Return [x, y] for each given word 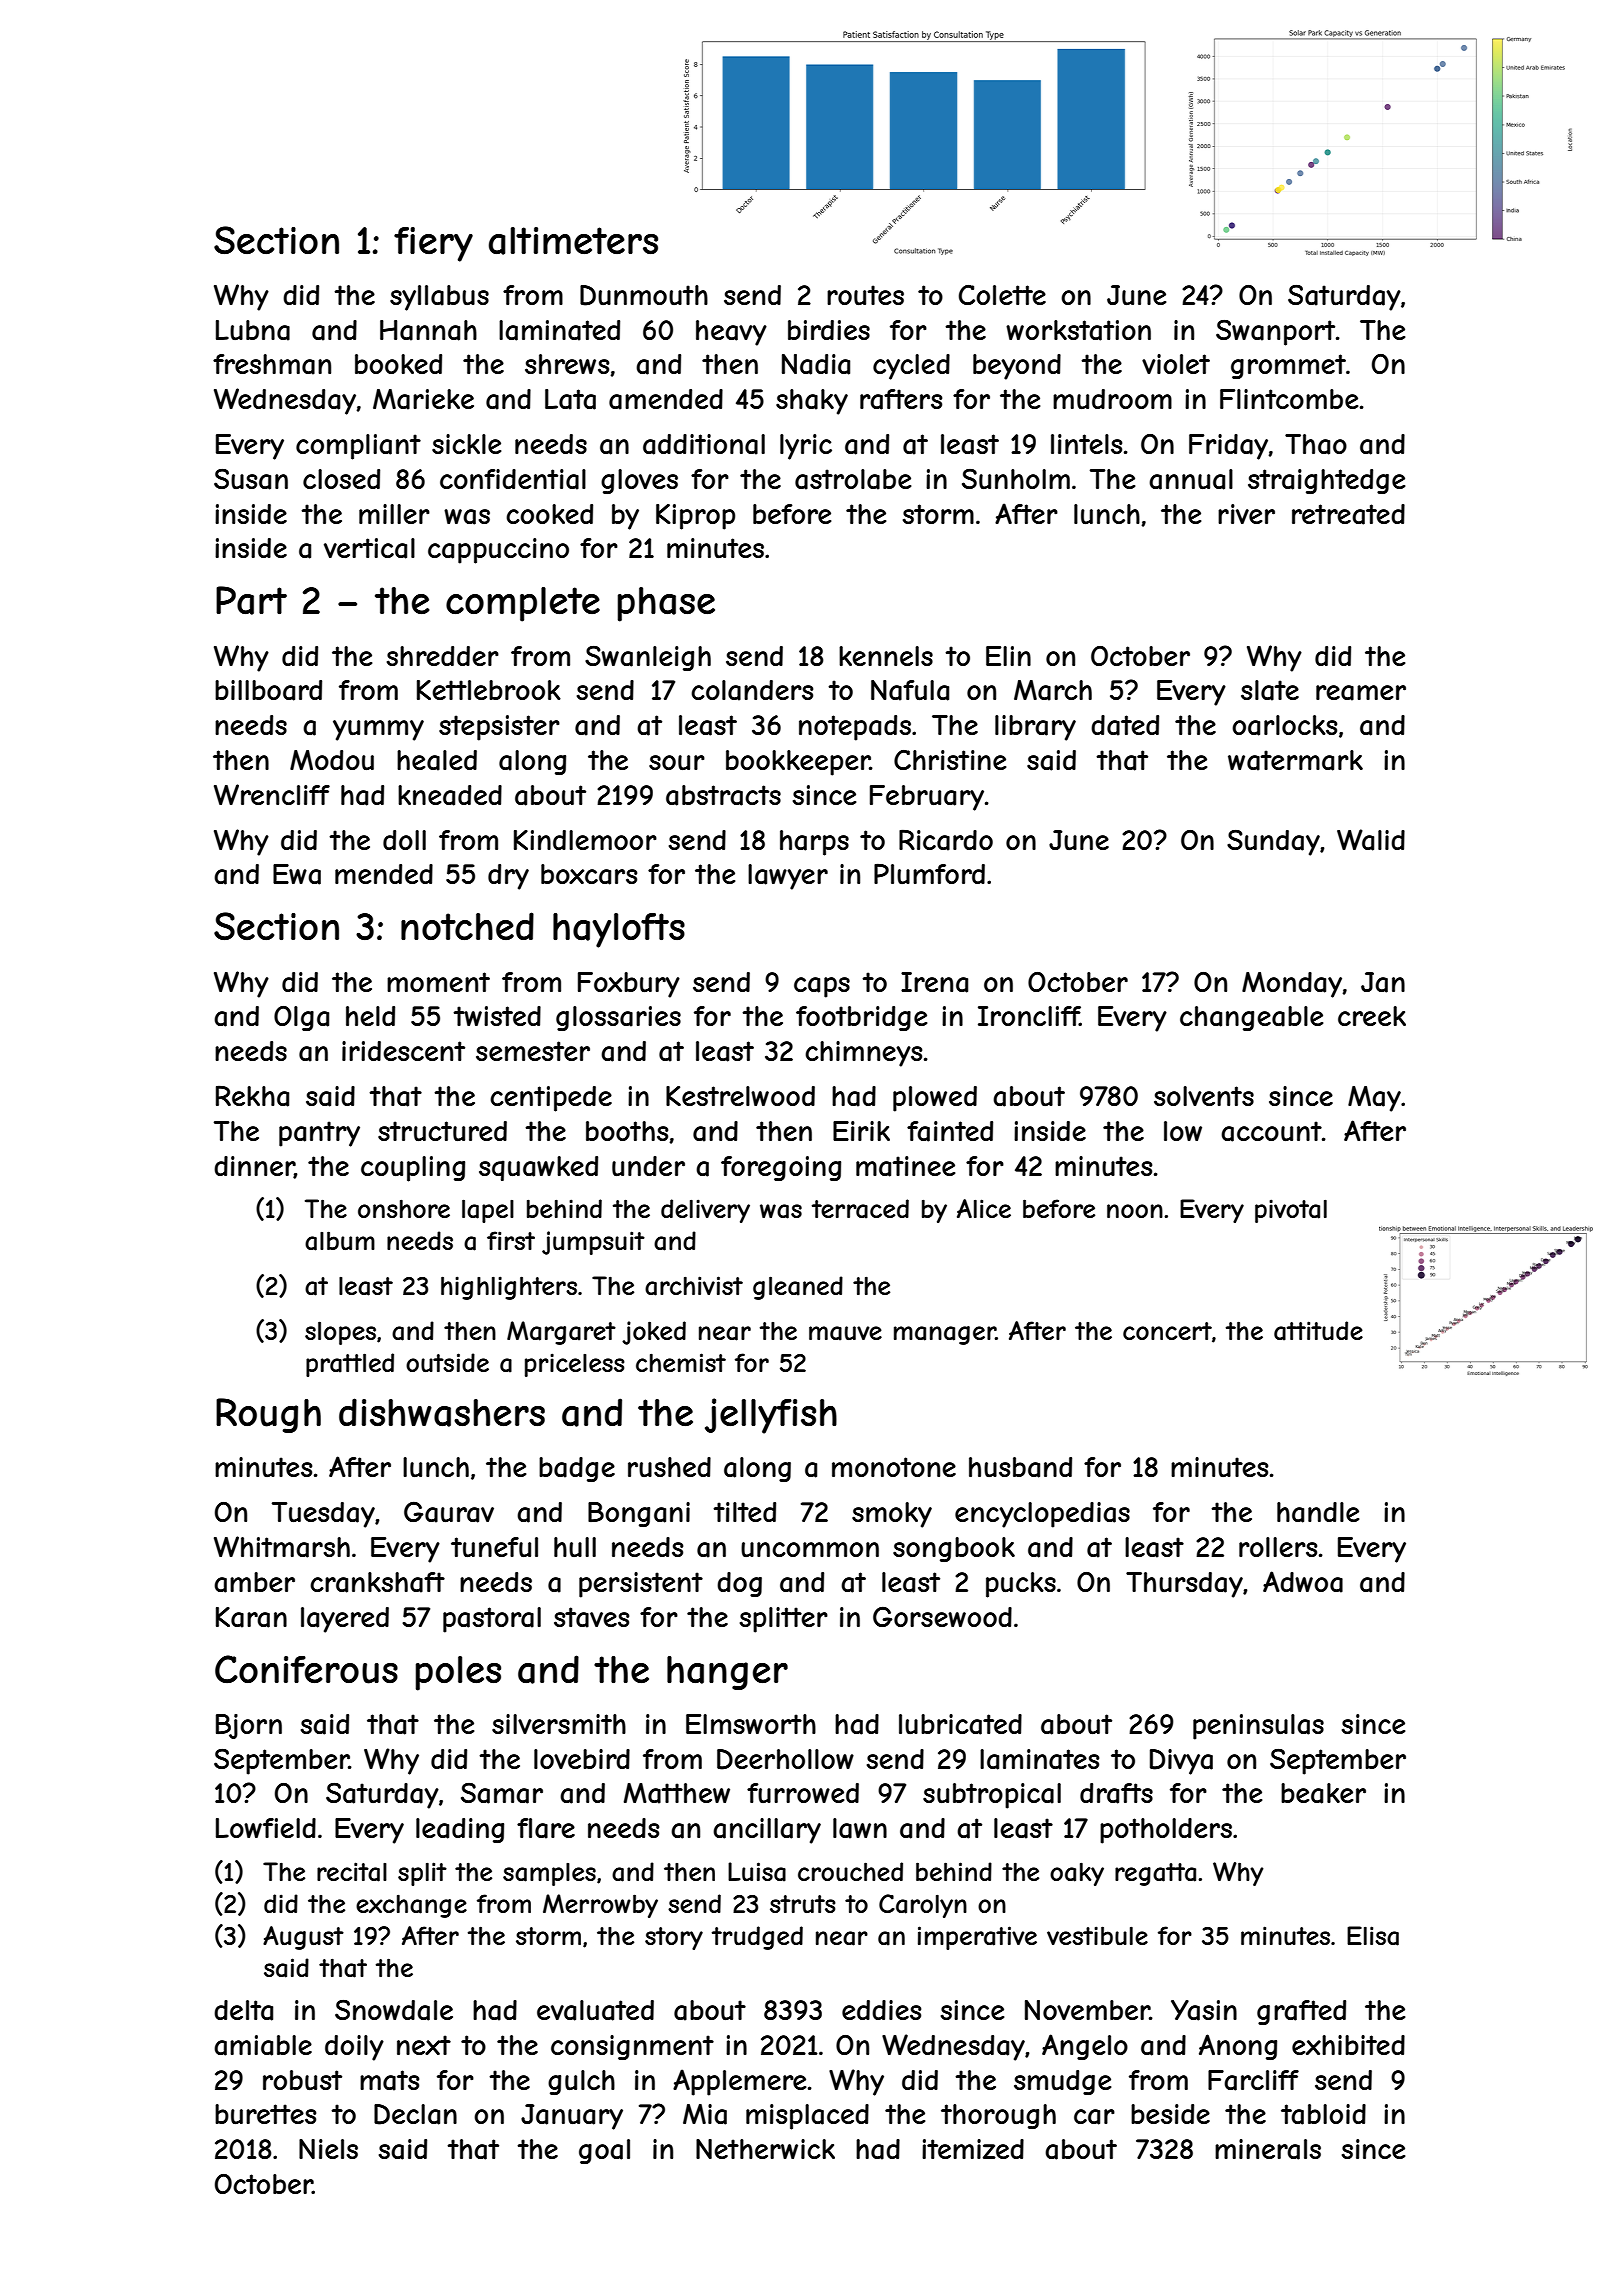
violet [1176, 364]
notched [467, 926]
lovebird [582, 1759]
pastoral [492, 1620]
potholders [1166, 1831]
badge [577, 1469]
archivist [694, 1286]
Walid [1371, 840]
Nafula [910, 690]
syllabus [439, 298]
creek [1372, 1016]
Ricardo [946, 840]
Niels [328, 2149]
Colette [1002, 295]
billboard [268, 690]
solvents [1204, 1096]
